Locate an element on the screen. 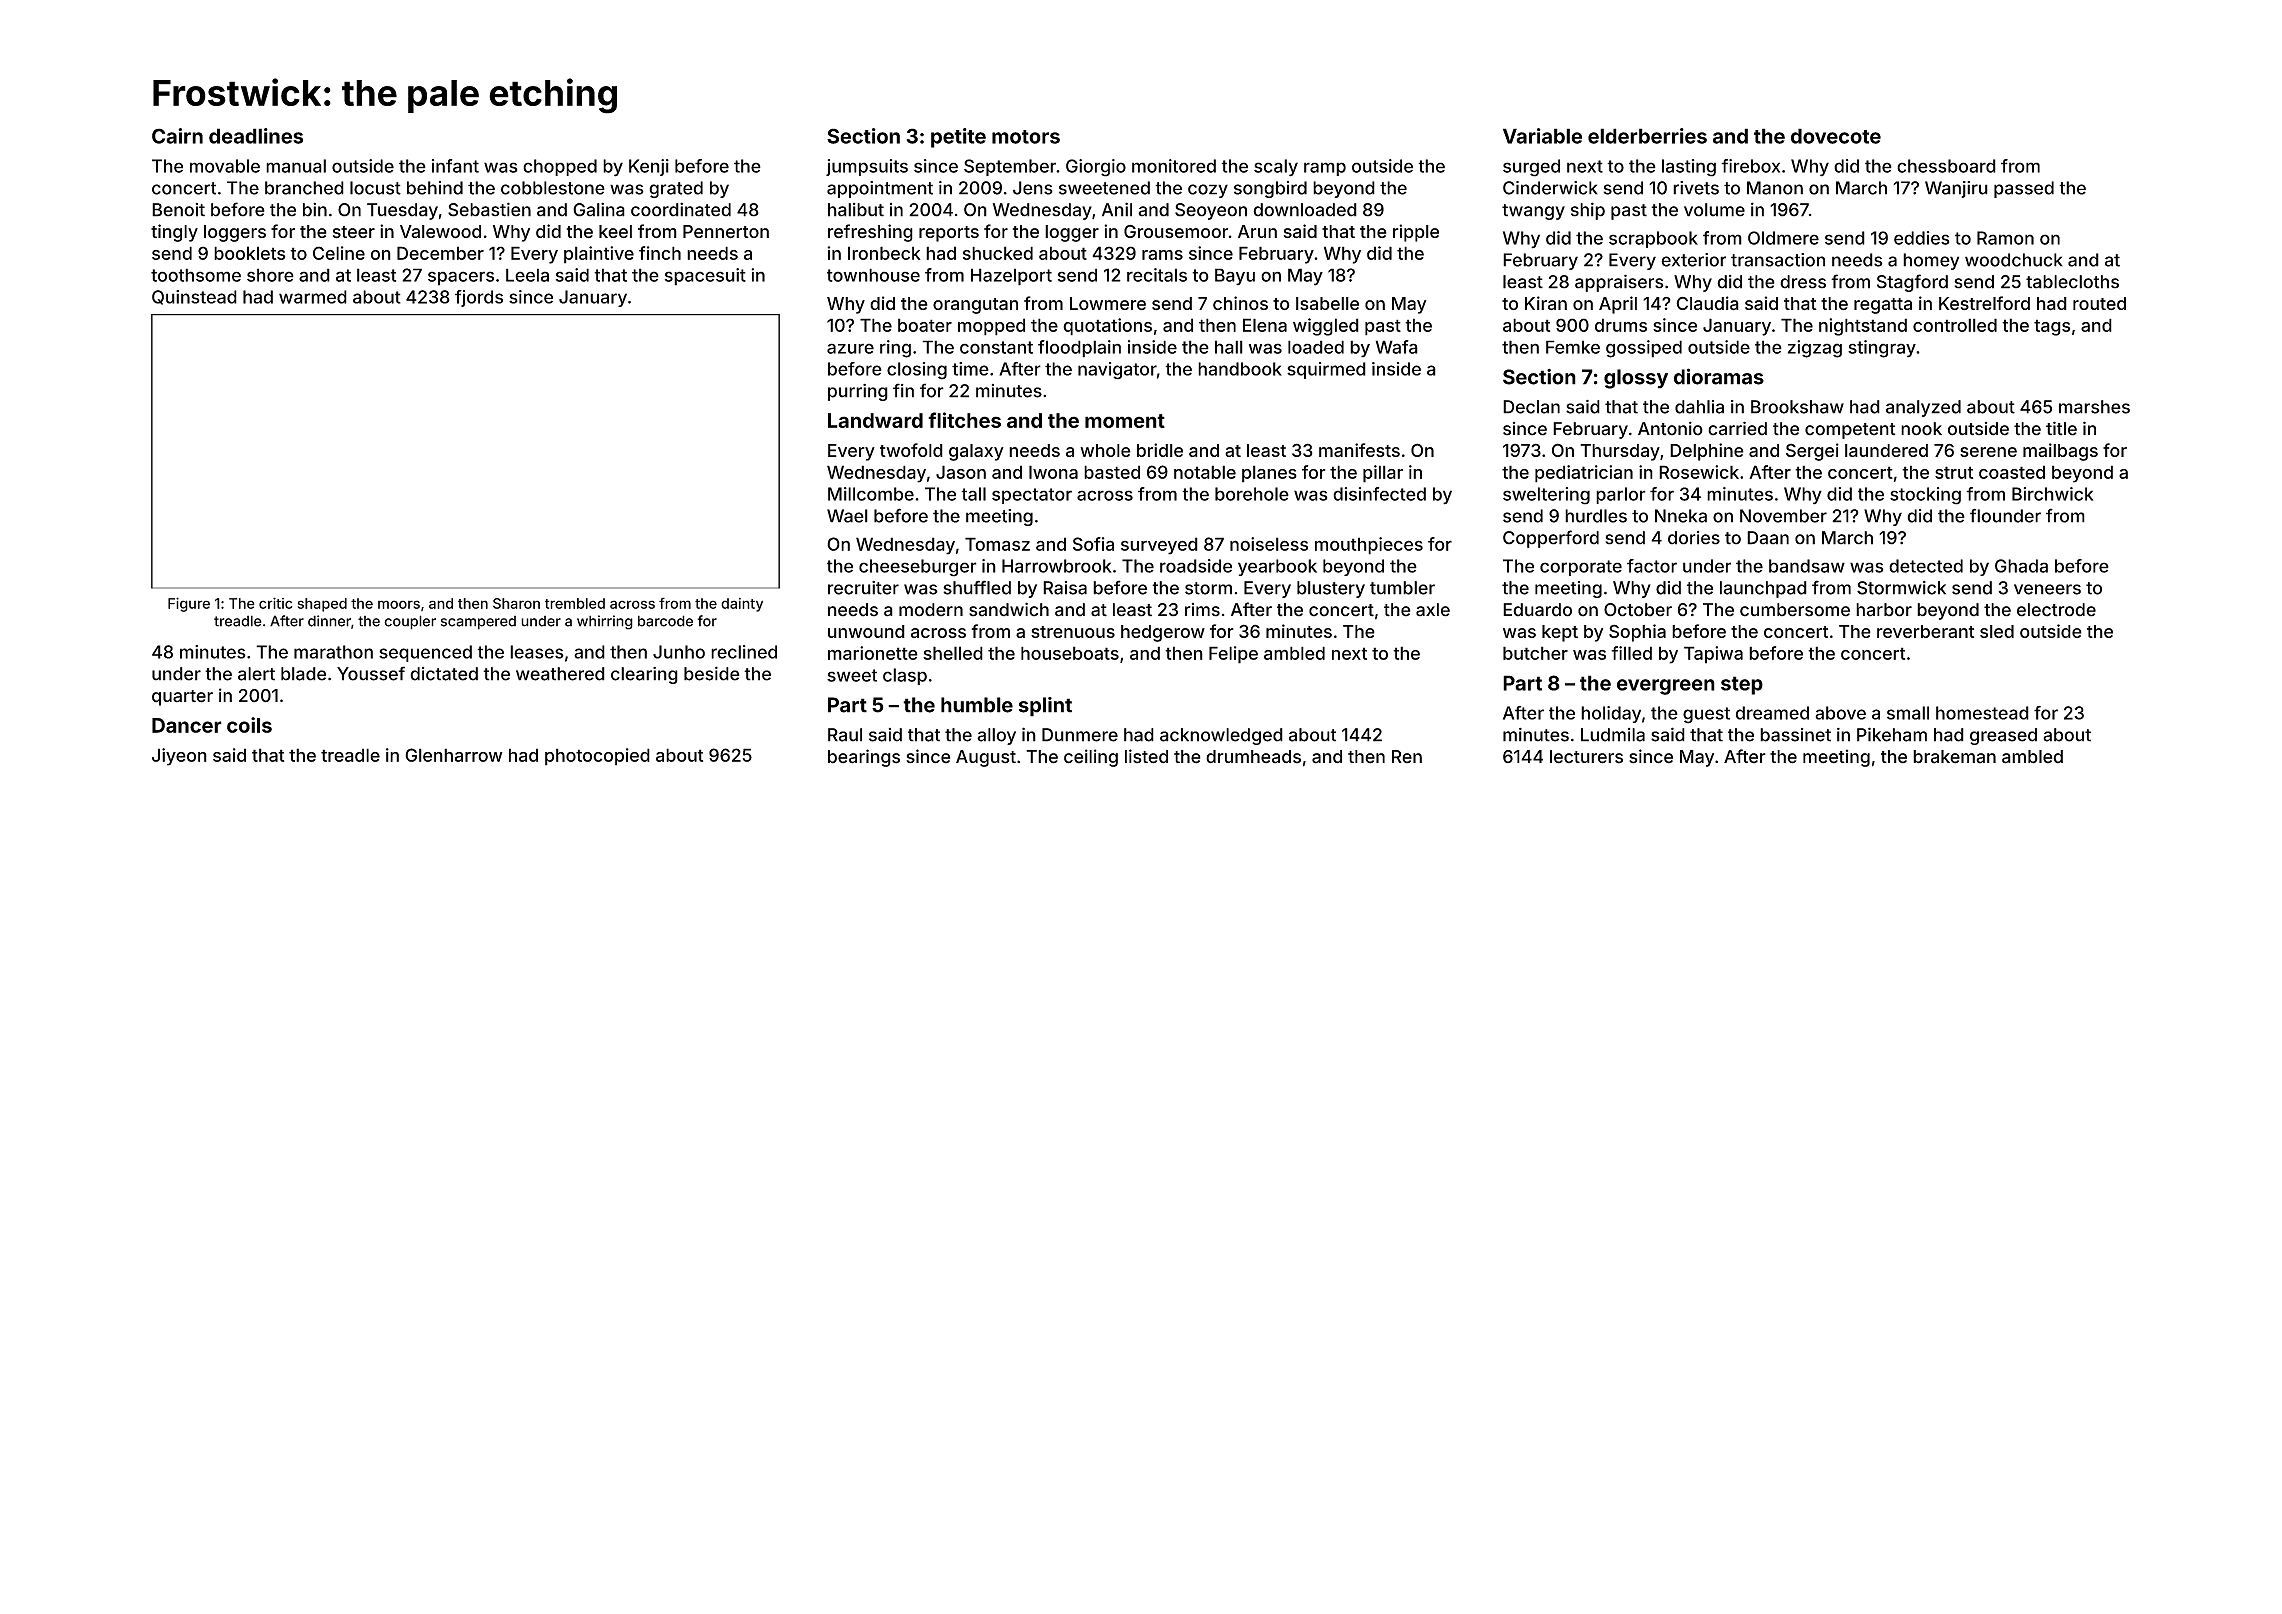  Nneka is located at coordinates (1681, 516).
